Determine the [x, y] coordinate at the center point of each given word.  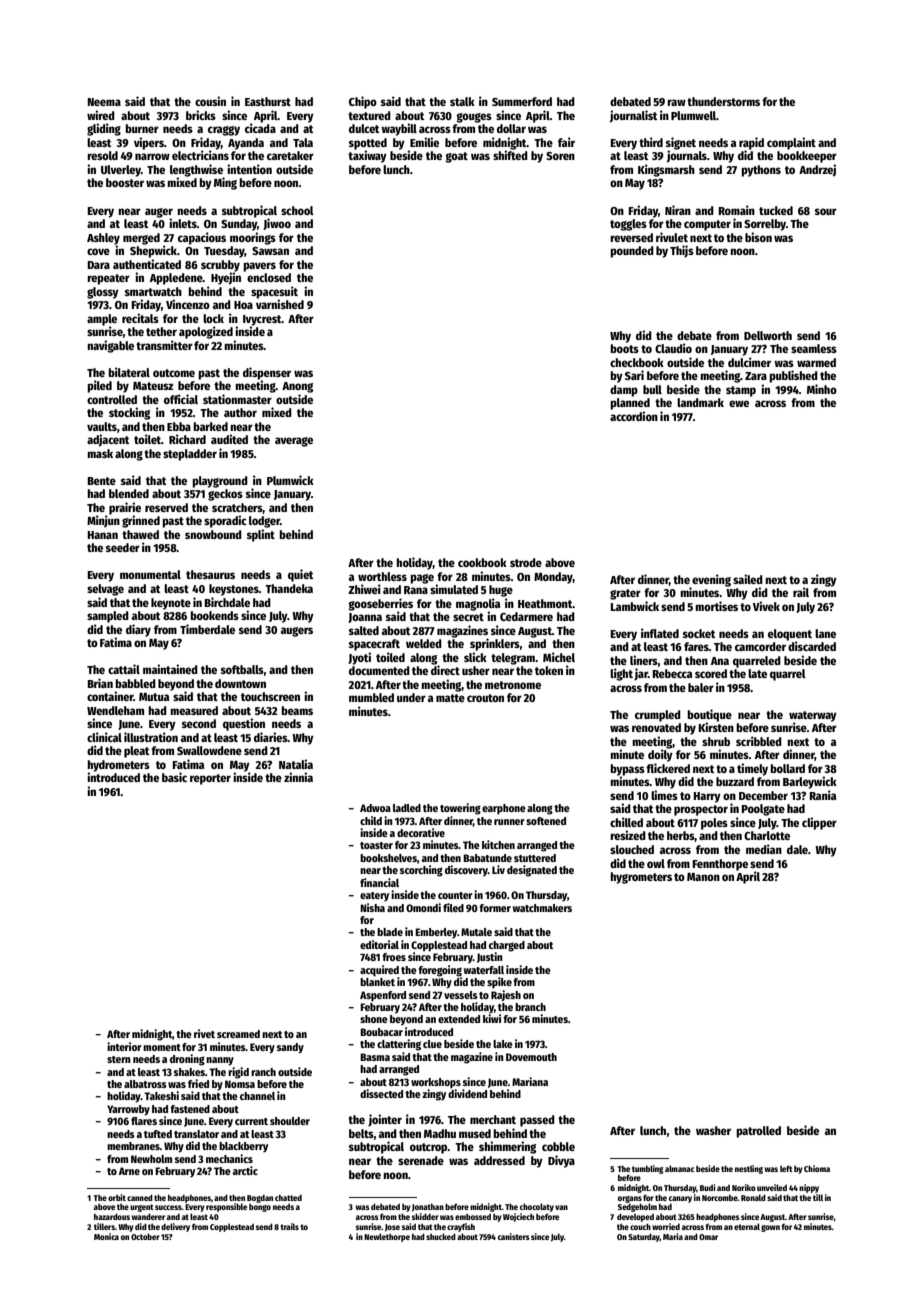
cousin [210, 101]
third [651, 142]
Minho [822, 389]
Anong [297, 387]
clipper [819, 823]
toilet [147, 439]
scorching [421, 871]
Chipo [363, 102]
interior [124, 1046]
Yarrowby [128, 1110]
